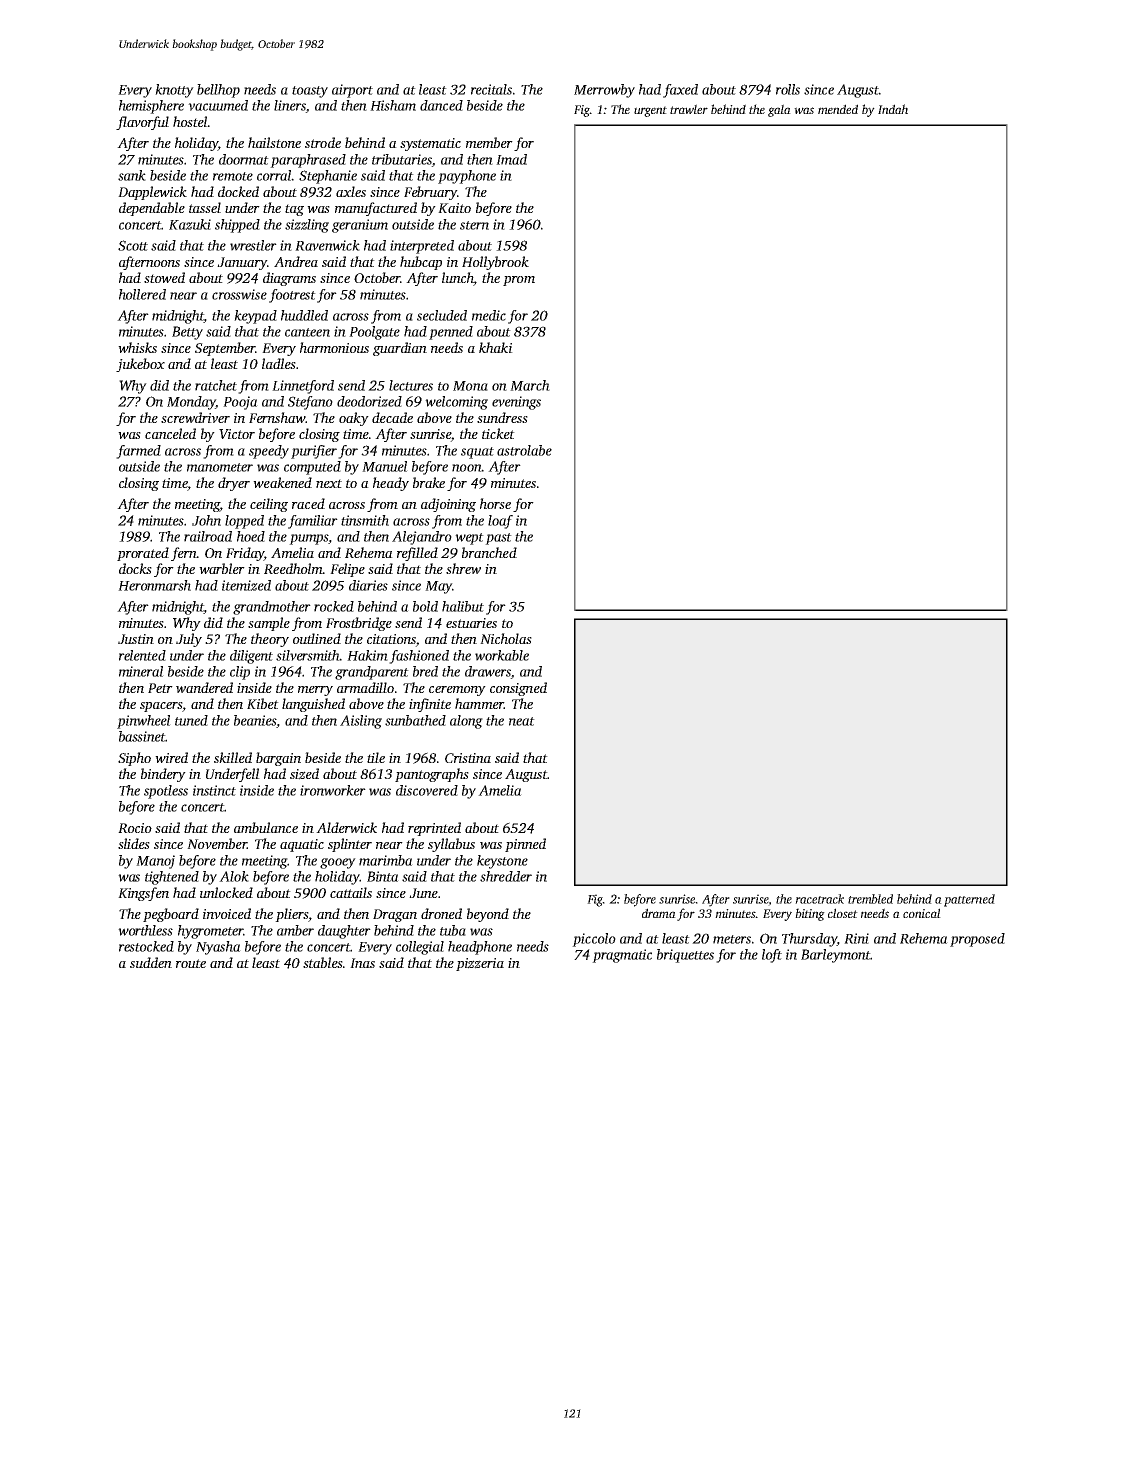  Describe the element at coordinates (788, 89) in the page. I see `rolls` at that location.
